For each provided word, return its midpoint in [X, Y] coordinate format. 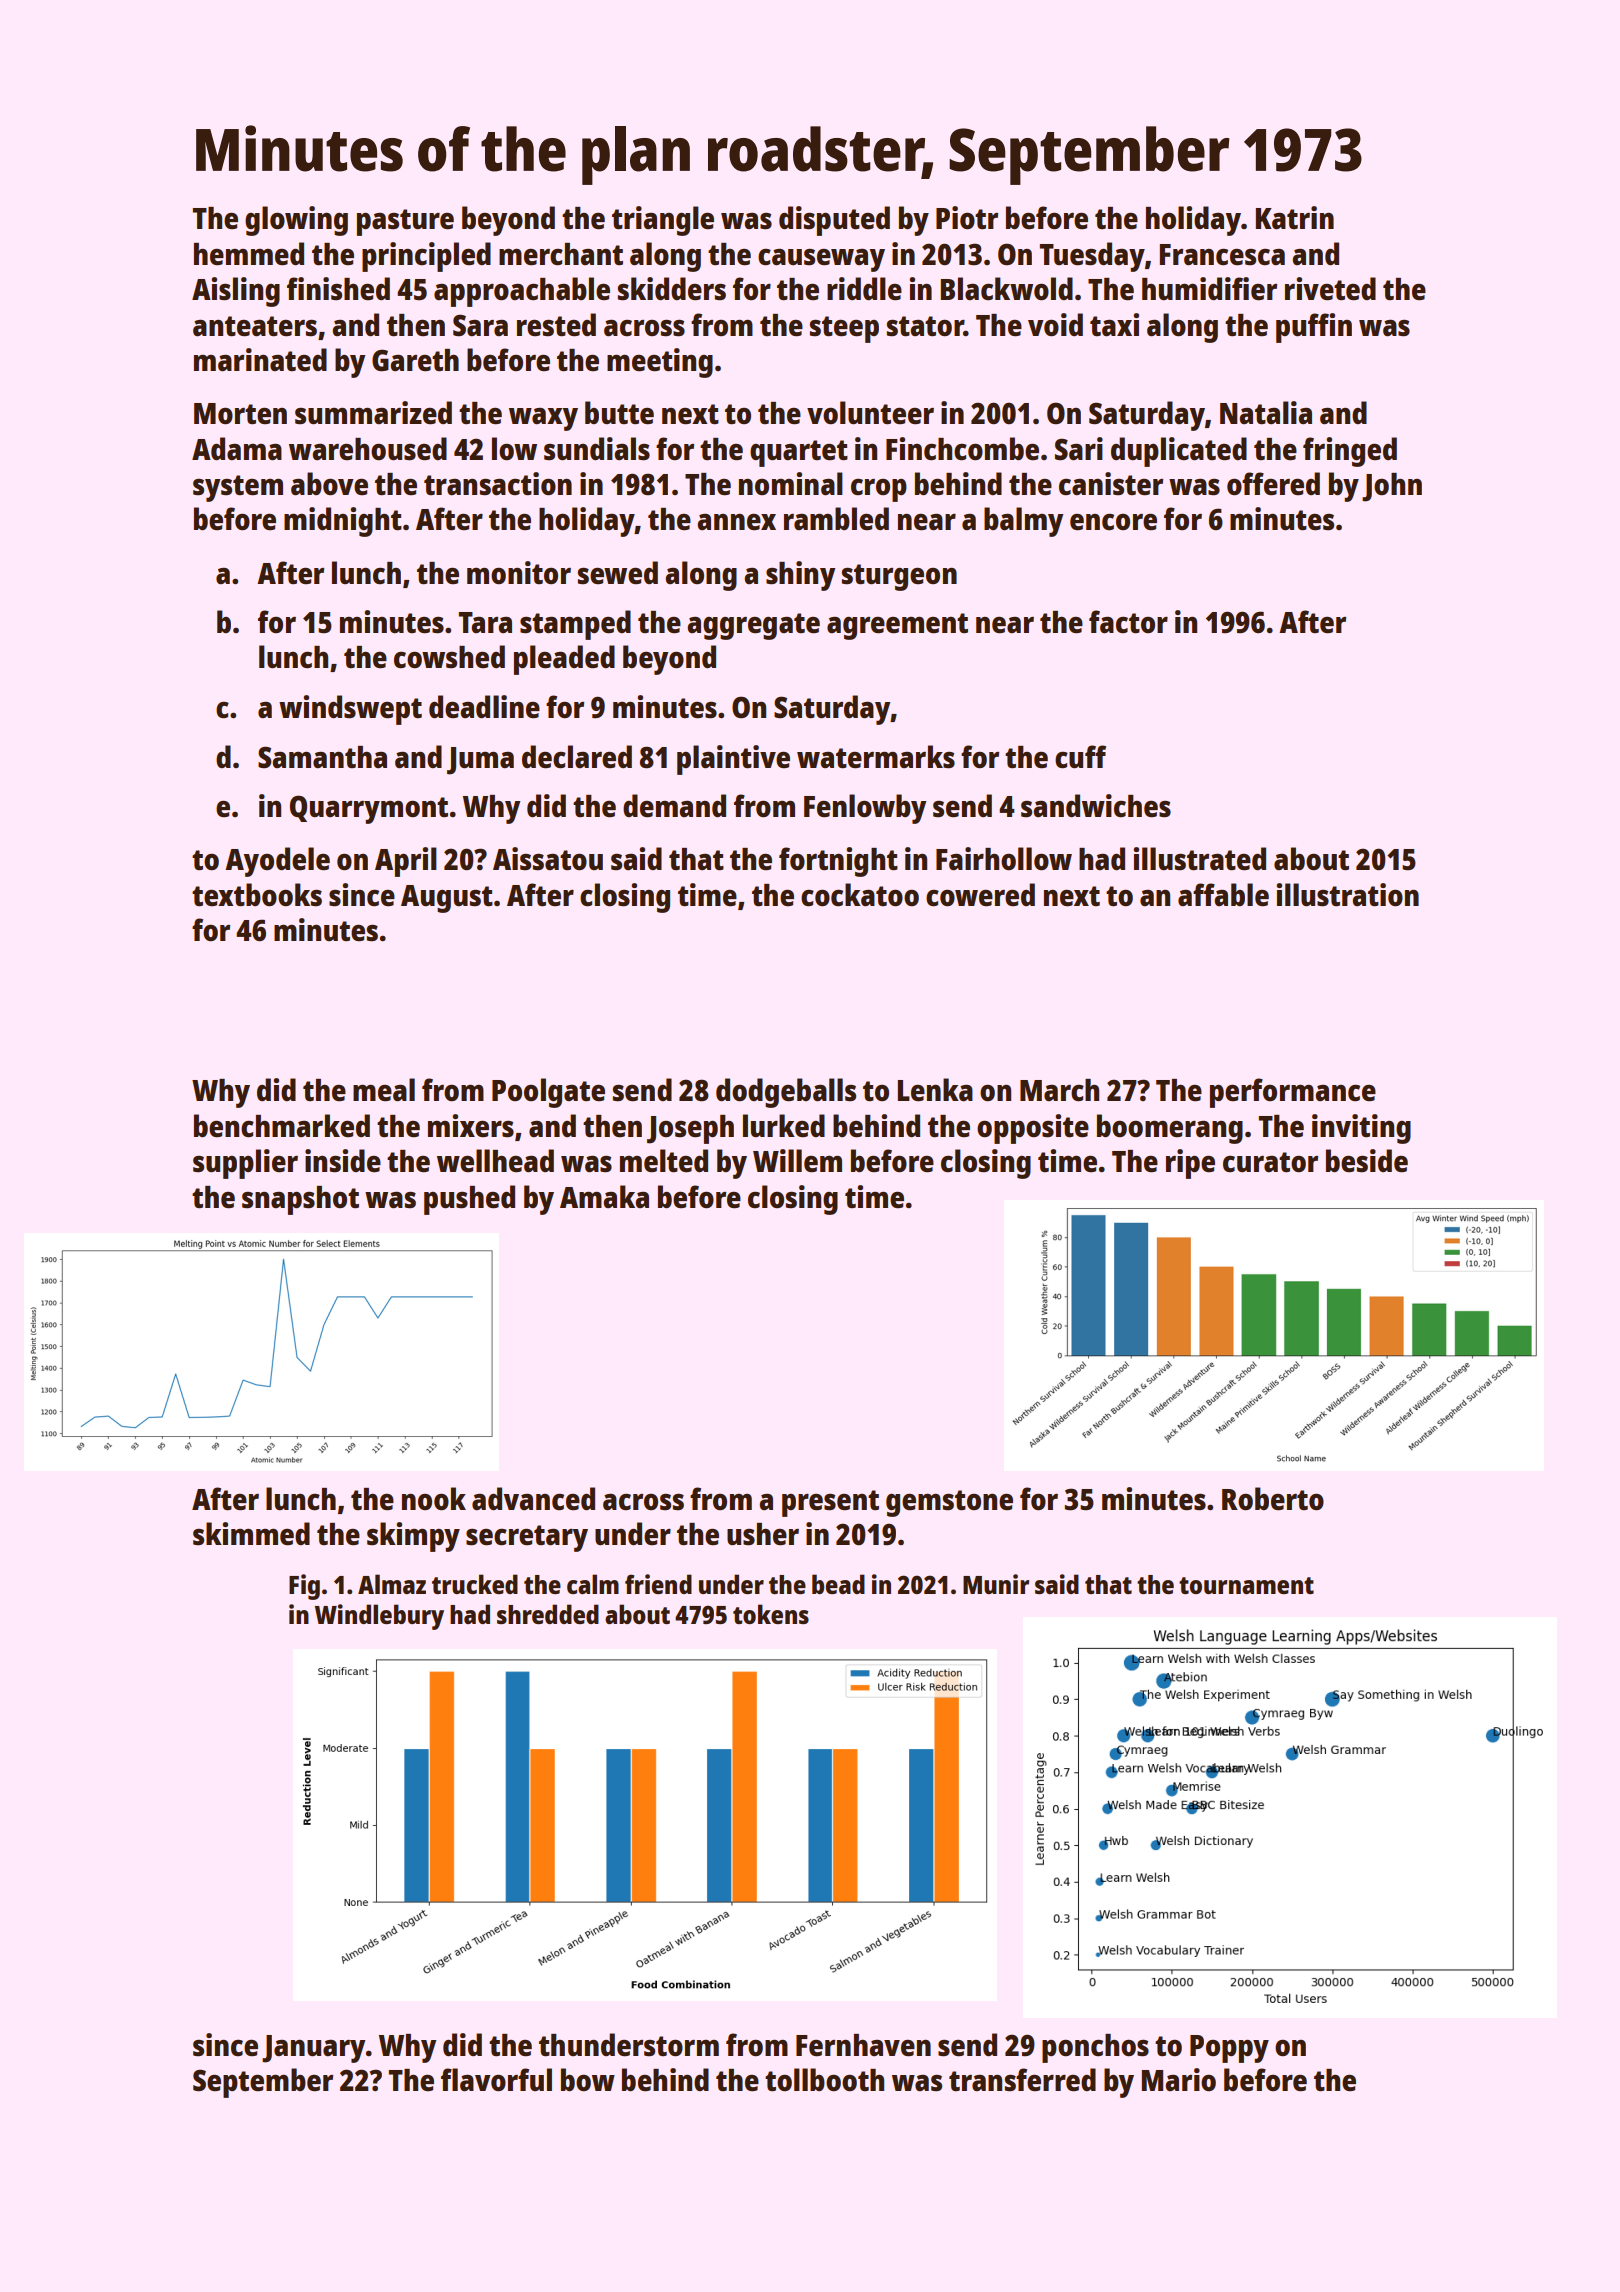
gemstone [949, 1503]
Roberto [1273, 1499]
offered [1273, 484]
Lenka [935, 1090]
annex [736, 522]
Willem [797, 1161]
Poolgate [548, 1093]
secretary [527, 1538]
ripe [1190, 1164]
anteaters [255, 326]
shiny [800, 576]
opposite [1033, 1129]
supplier [245, 1164]
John [1392, 487]
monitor [519, 572]
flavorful [496, 2079]
